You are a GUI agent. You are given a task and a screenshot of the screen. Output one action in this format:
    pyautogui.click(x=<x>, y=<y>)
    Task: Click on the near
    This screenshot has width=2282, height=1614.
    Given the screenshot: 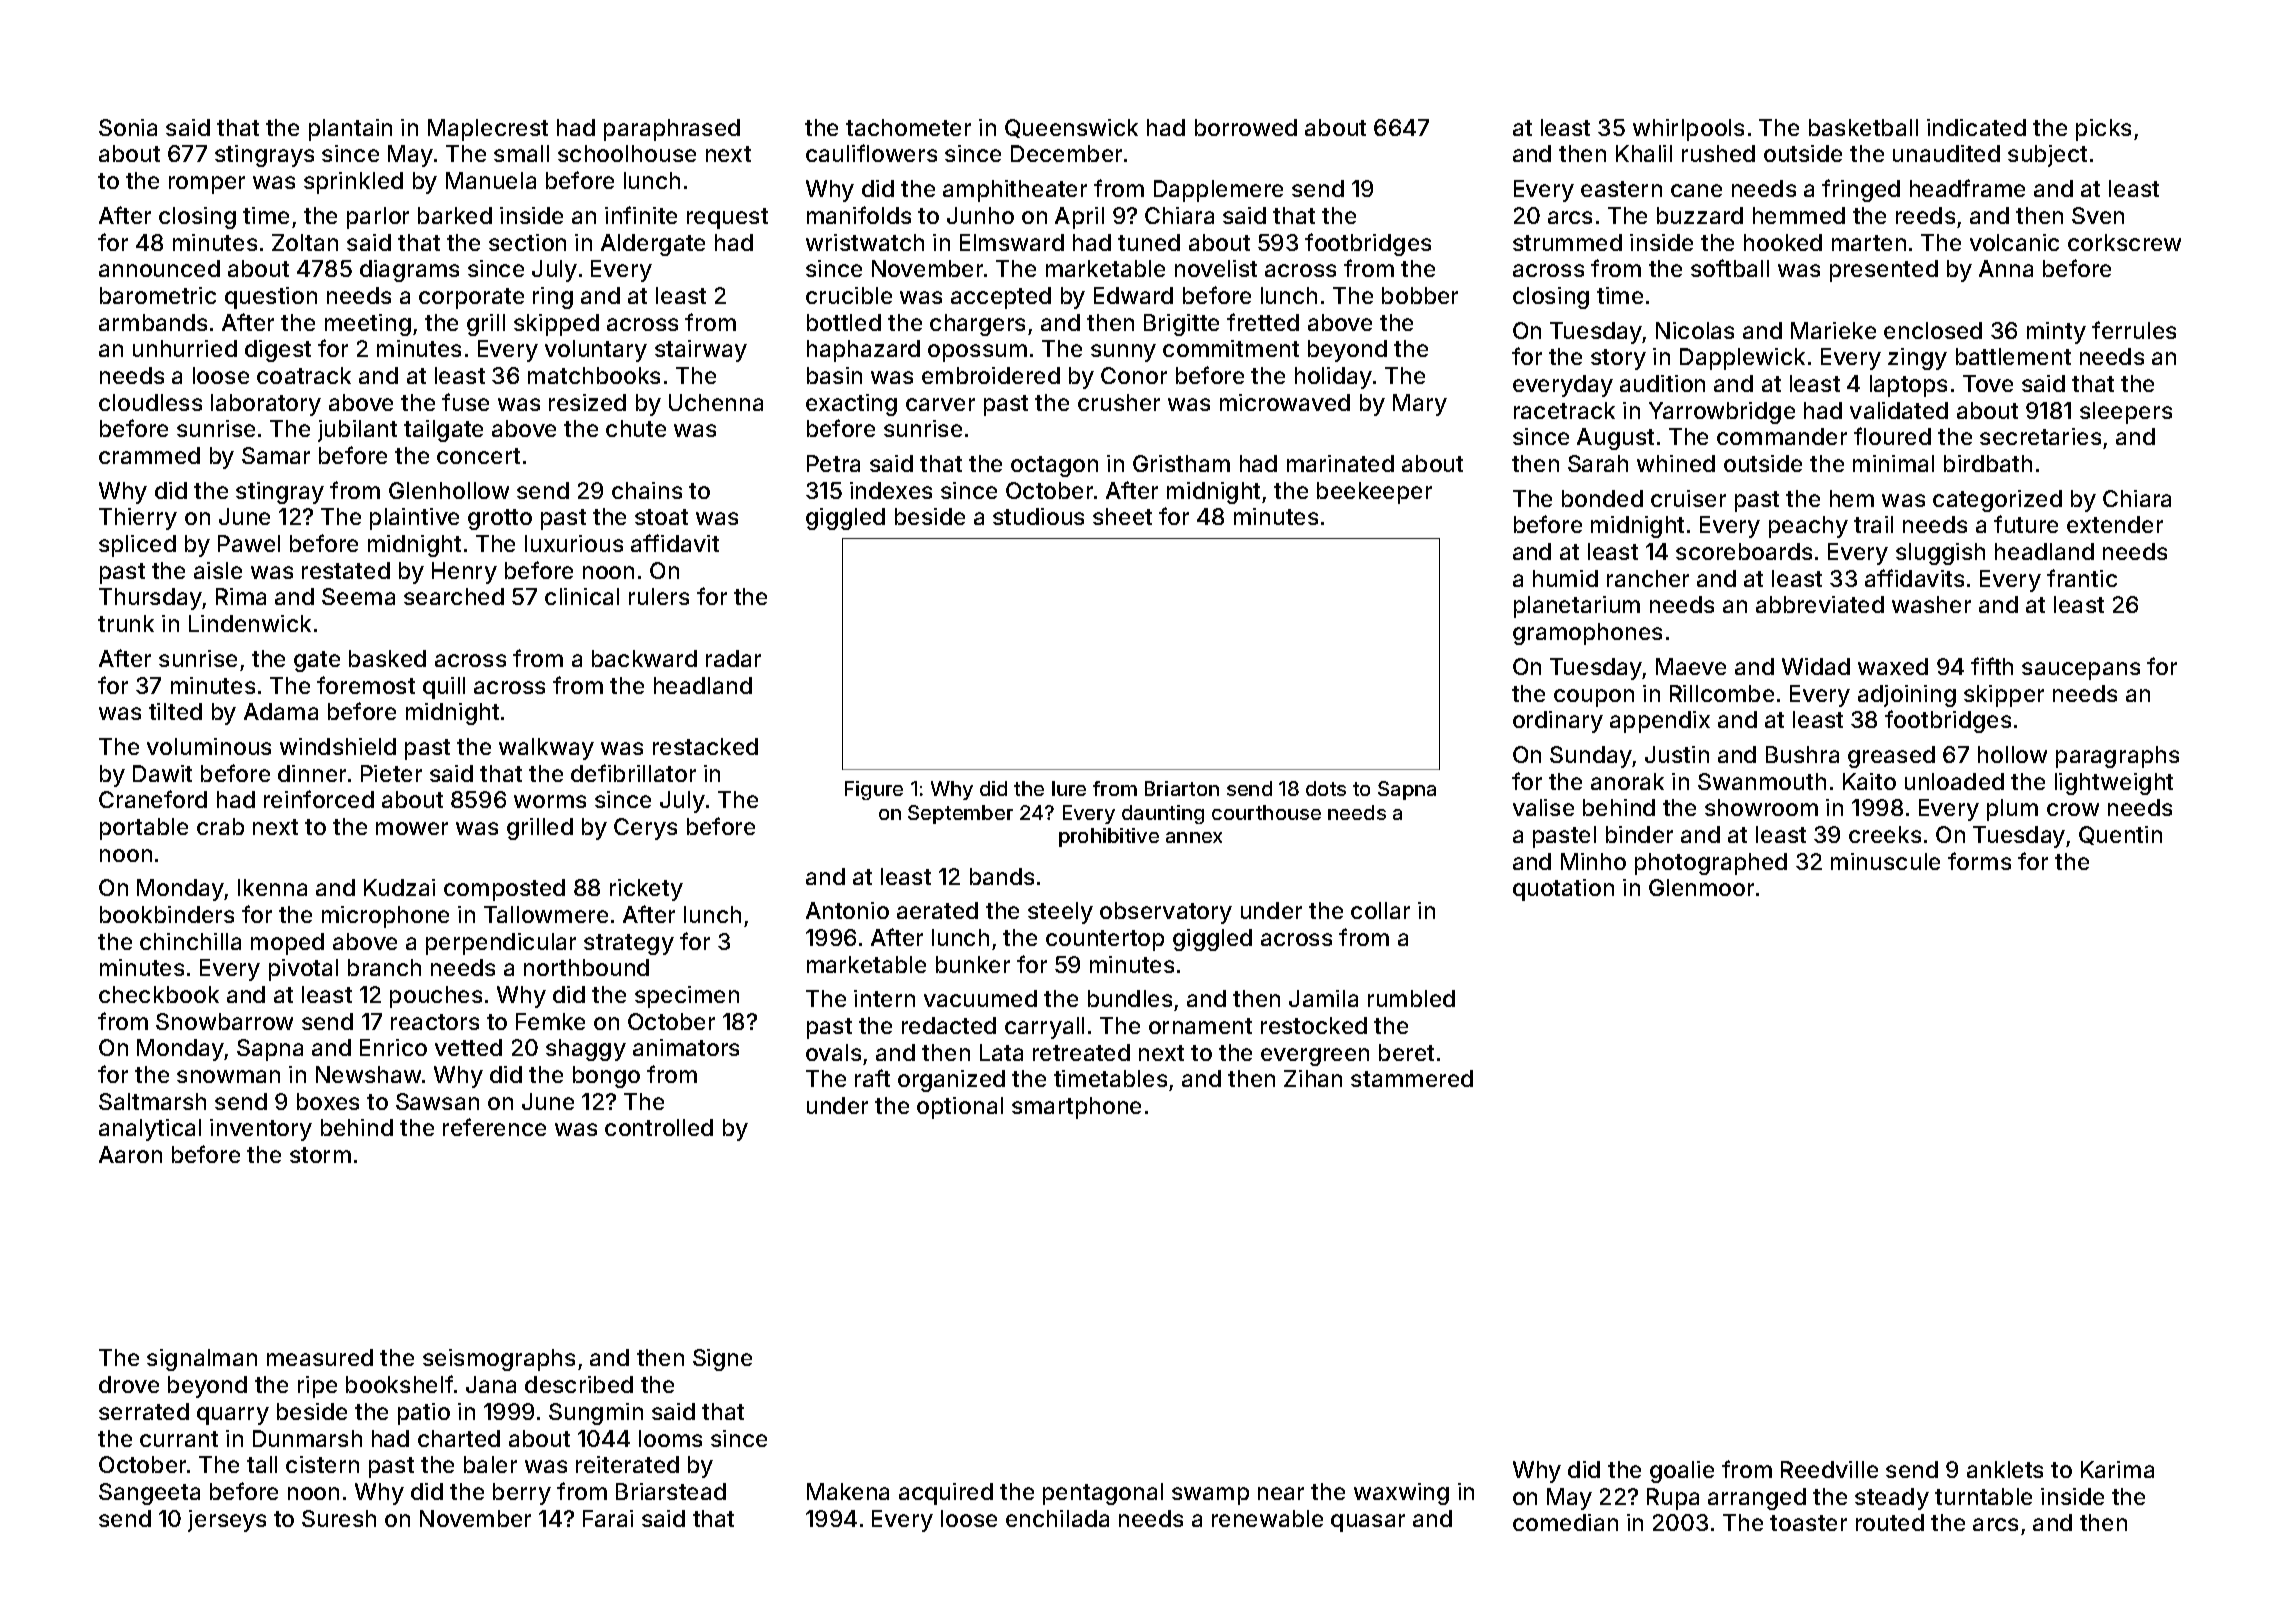 What is the action you would take?
    pyautogui.click(x=1281, y=1493)
